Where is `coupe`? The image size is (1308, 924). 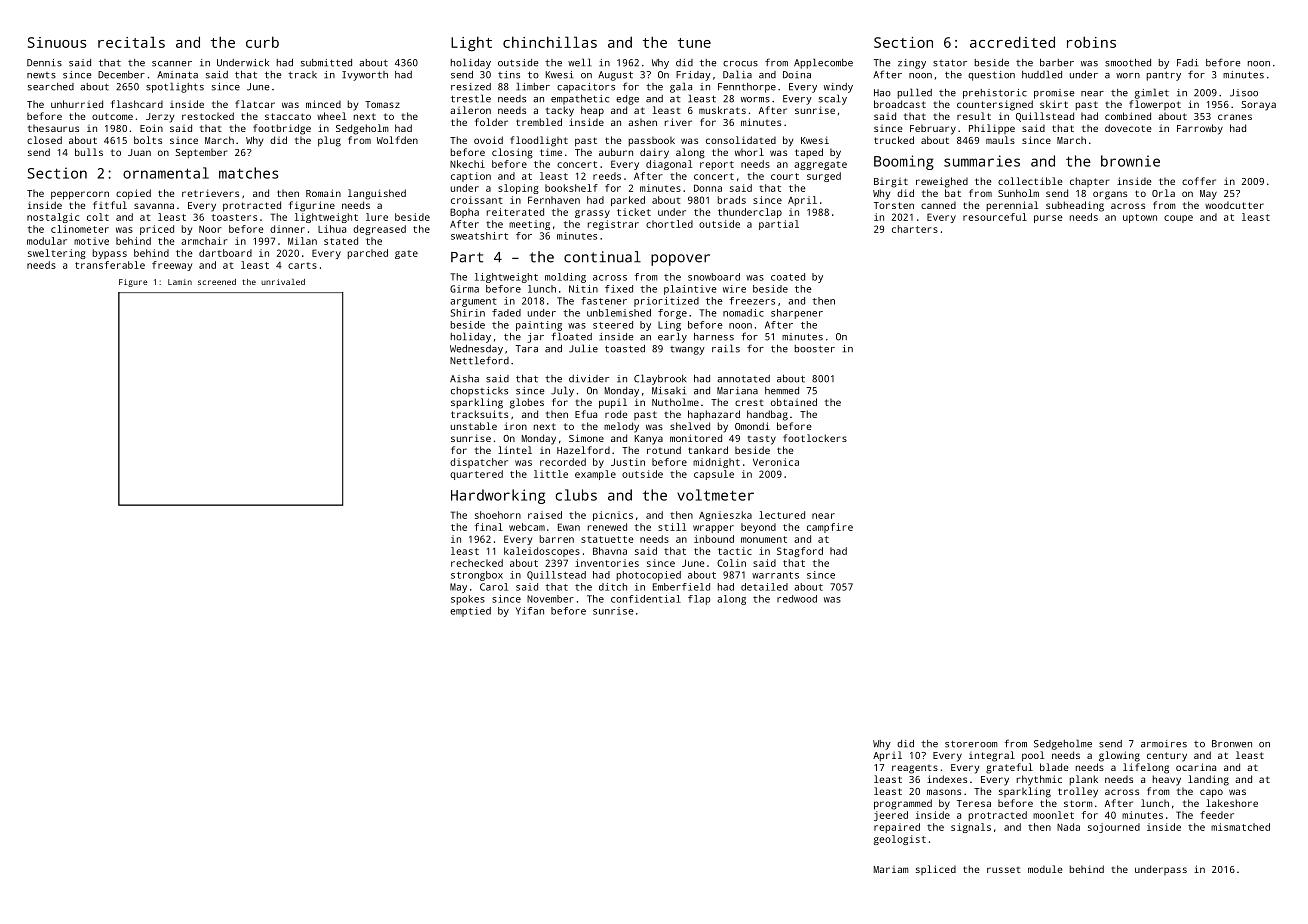
coupe is located at coordinates (1178, 219).
